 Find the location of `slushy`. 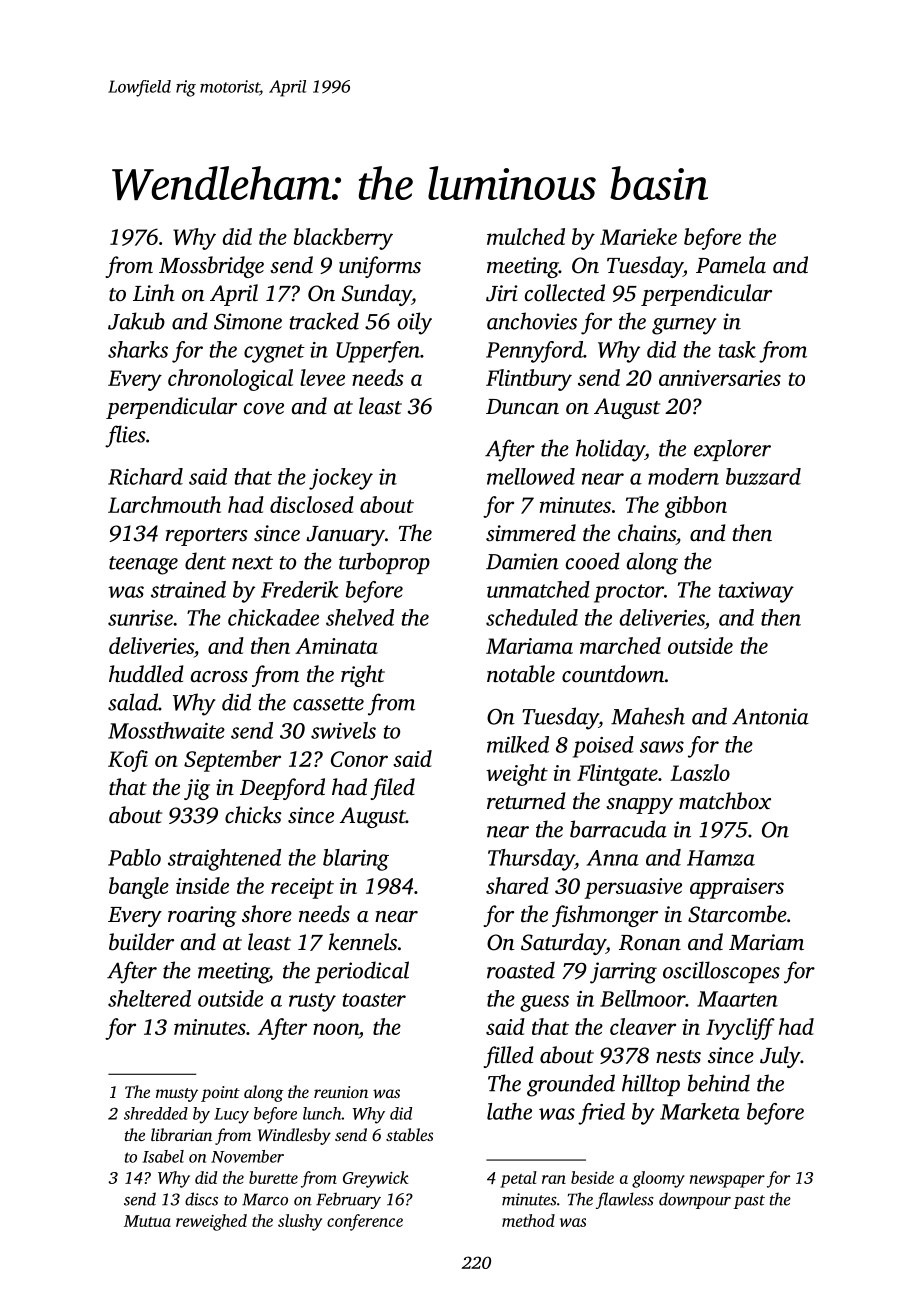

slushy is located at coordinates (300, 1222).
